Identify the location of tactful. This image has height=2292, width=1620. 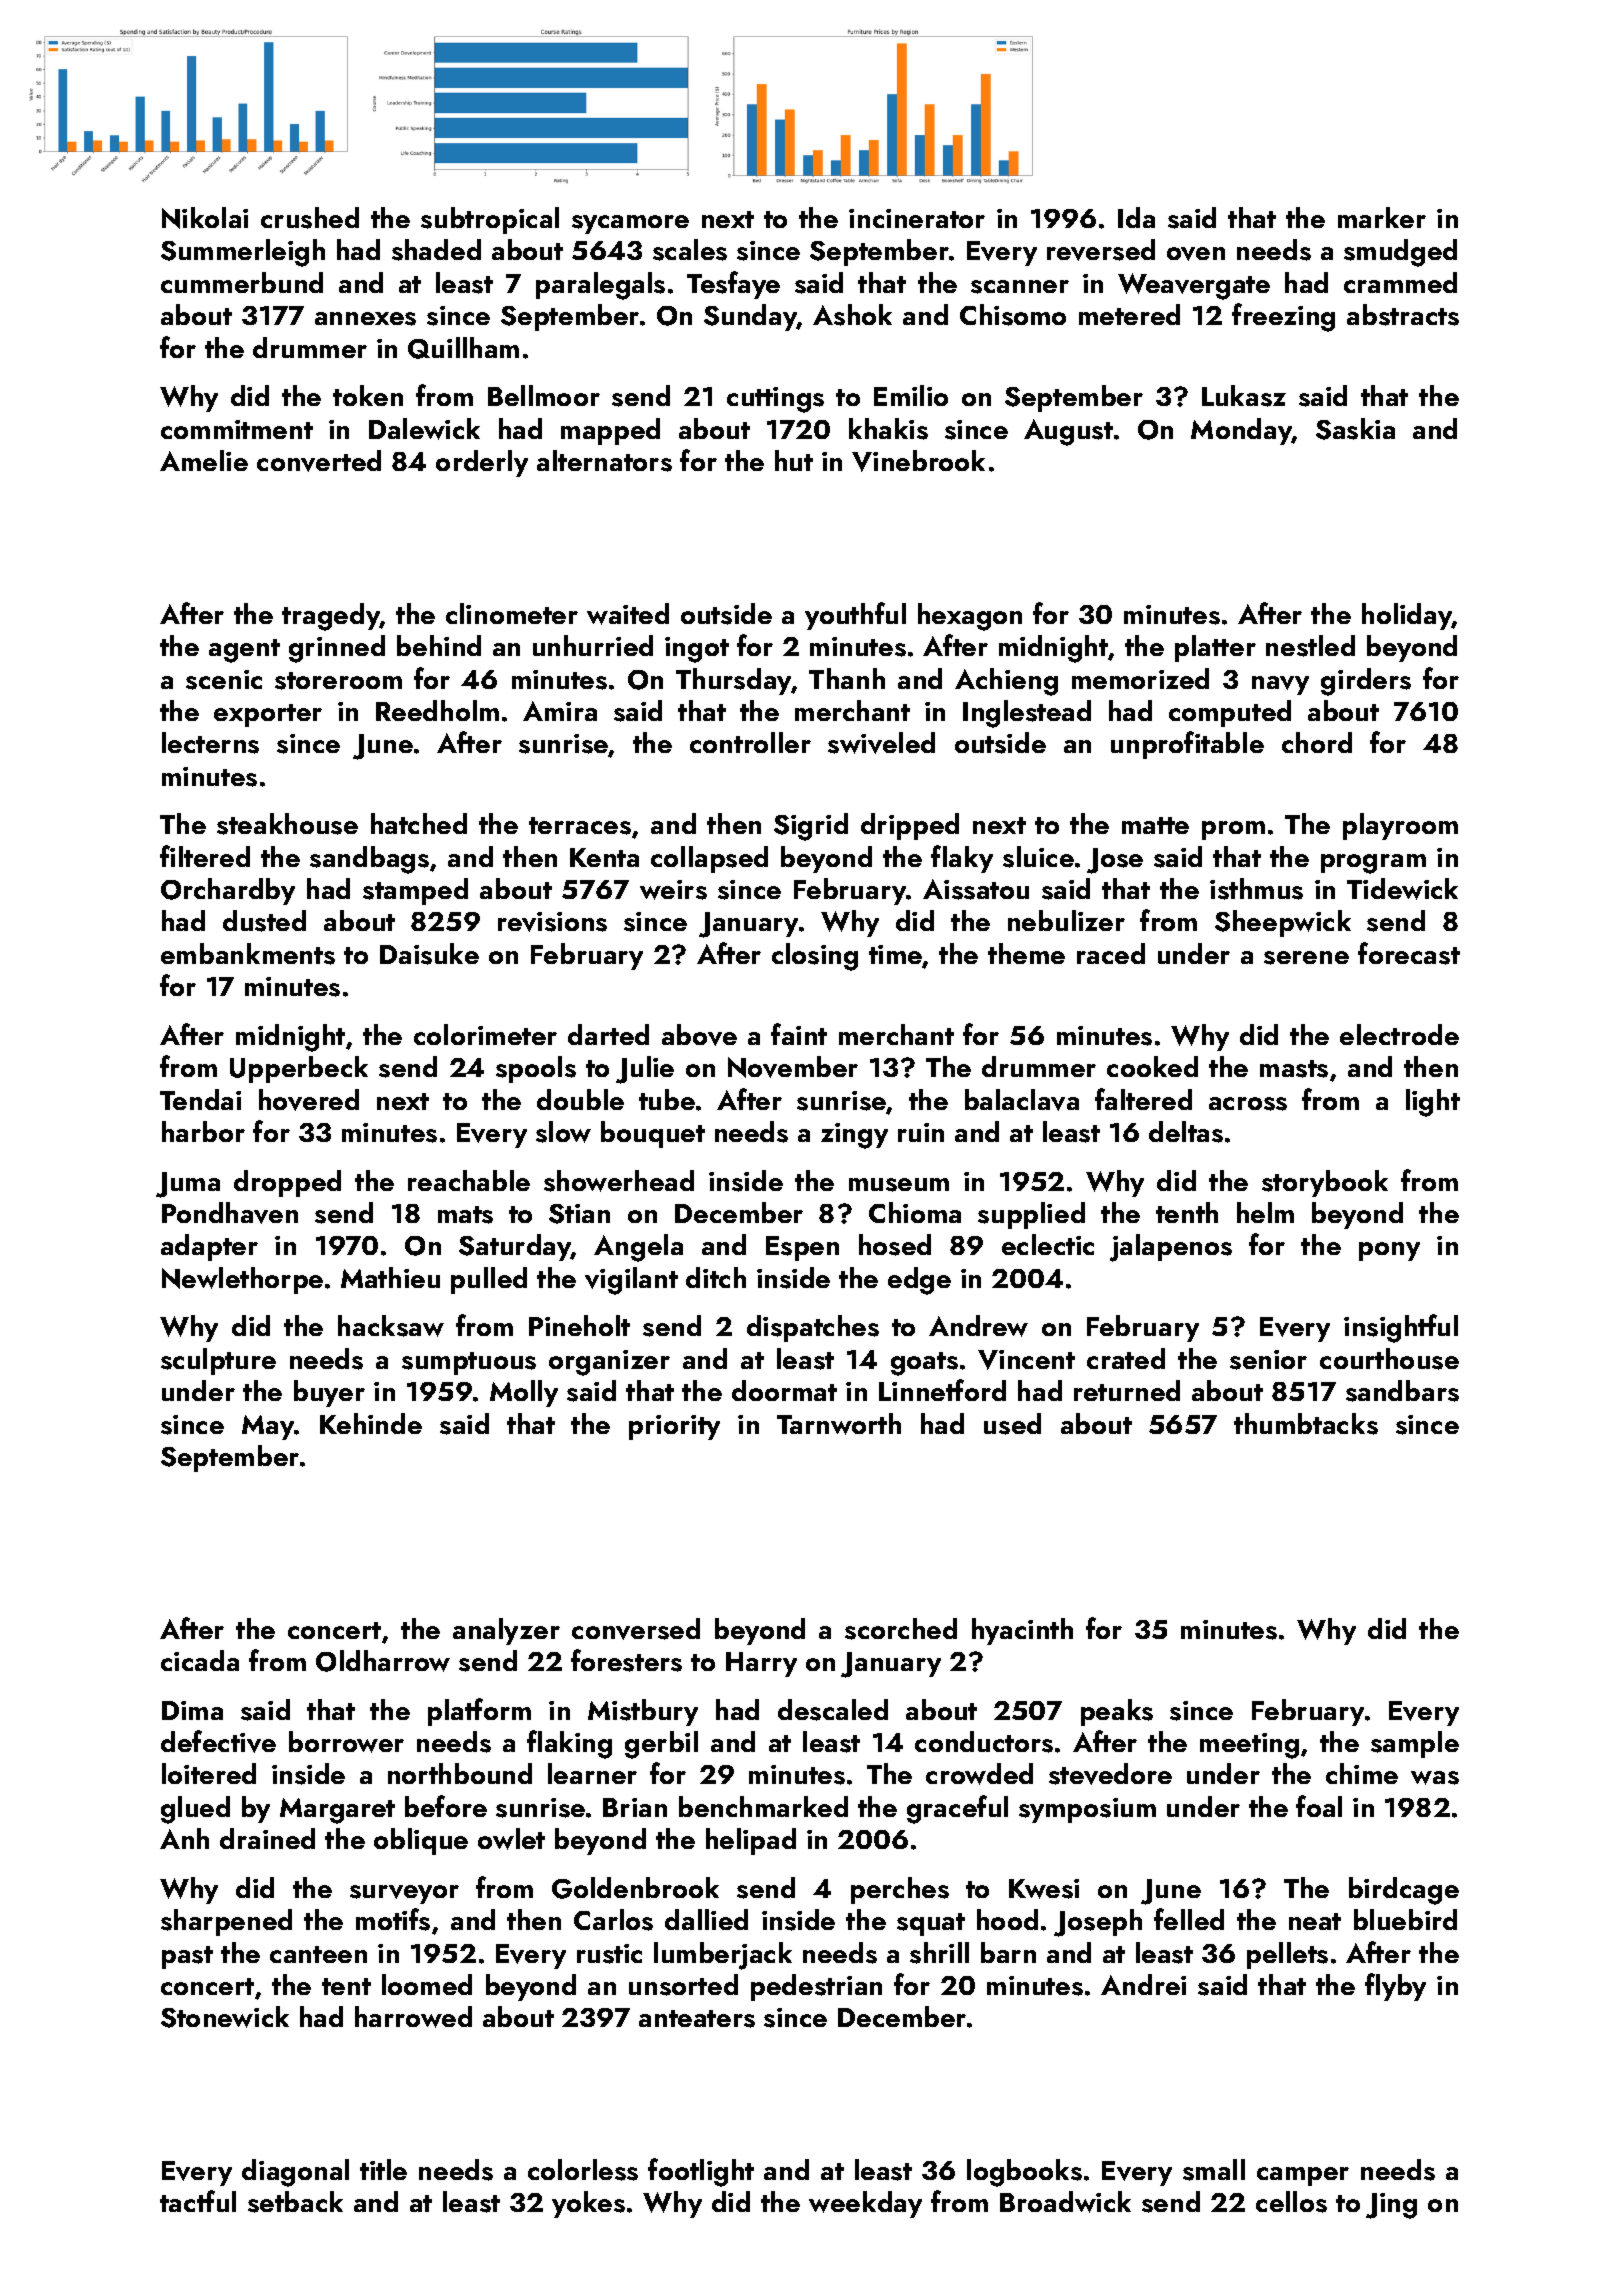
(198, 2201).
